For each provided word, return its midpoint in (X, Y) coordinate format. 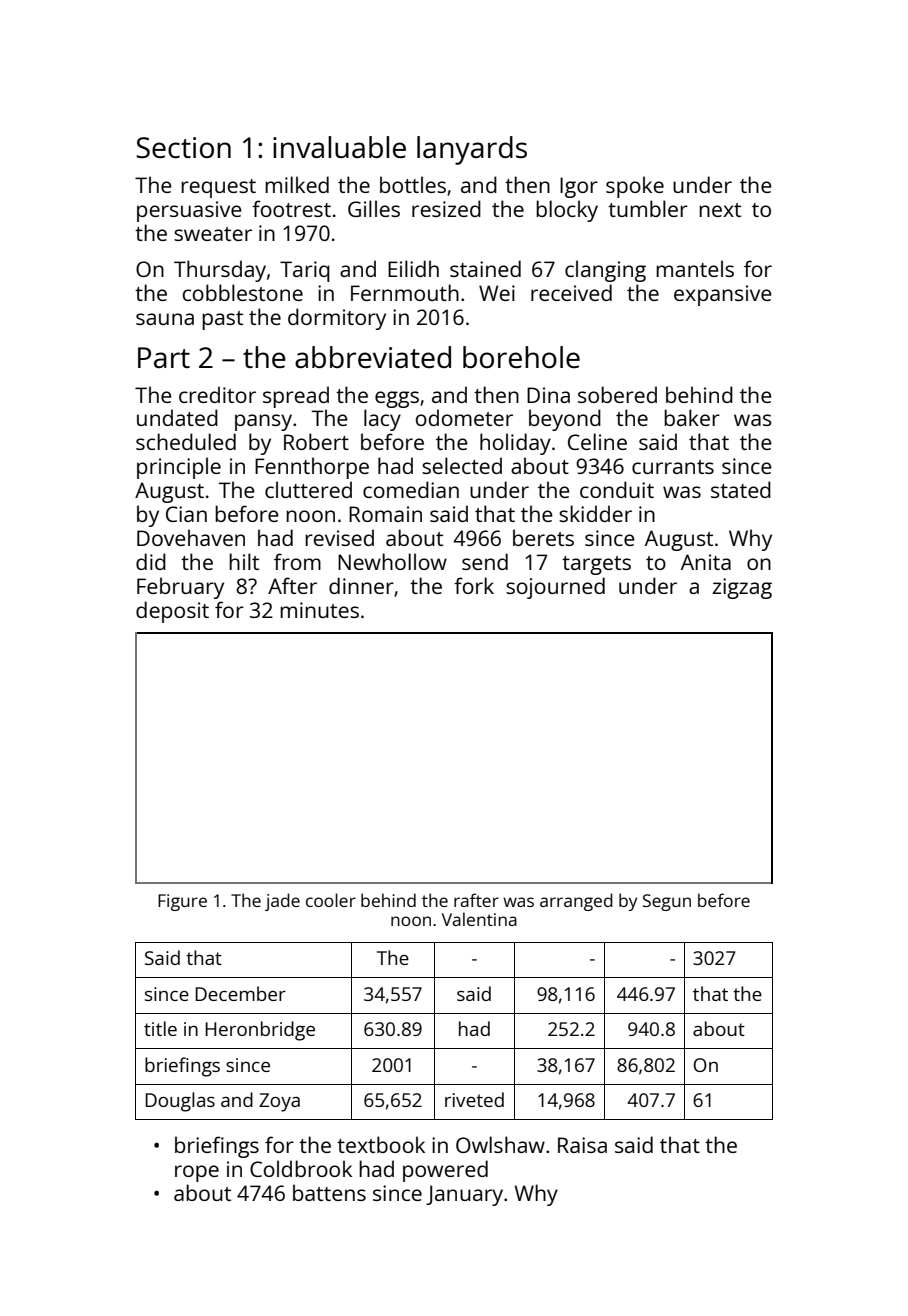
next (720, 210)
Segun (667, 902)
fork (474, 585)
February (180, 588)
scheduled (186, 441)
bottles (413, 184)
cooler (331, 900)
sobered (617, 394)
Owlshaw (500, 1144)
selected (462, 465)
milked (297, 184)
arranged (576, 902)
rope (197, 1173)
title (160, 1028)
